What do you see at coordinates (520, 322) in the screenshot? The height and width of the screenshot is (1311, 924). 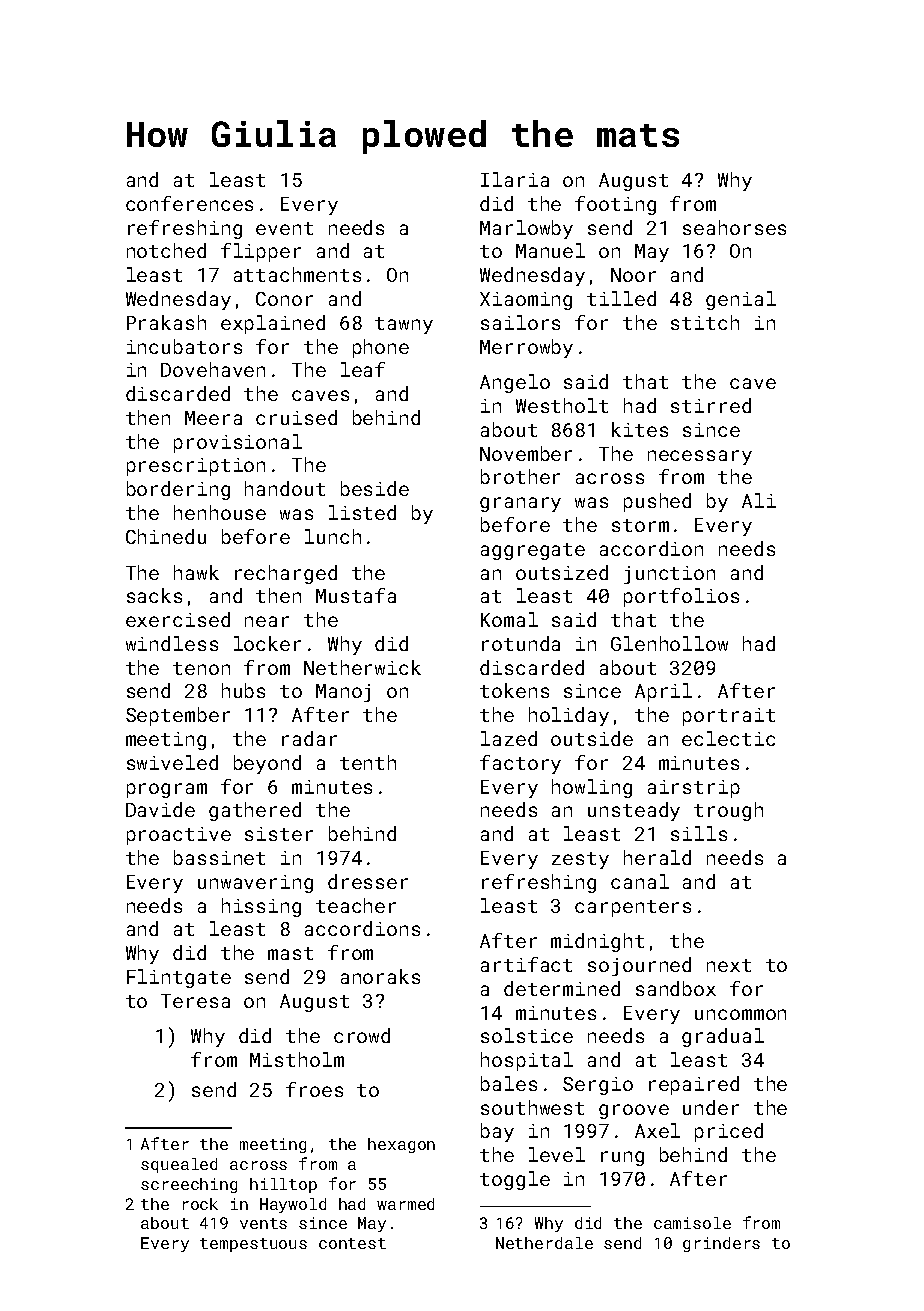 I see `sailors` at bounding box center [520, 322].
